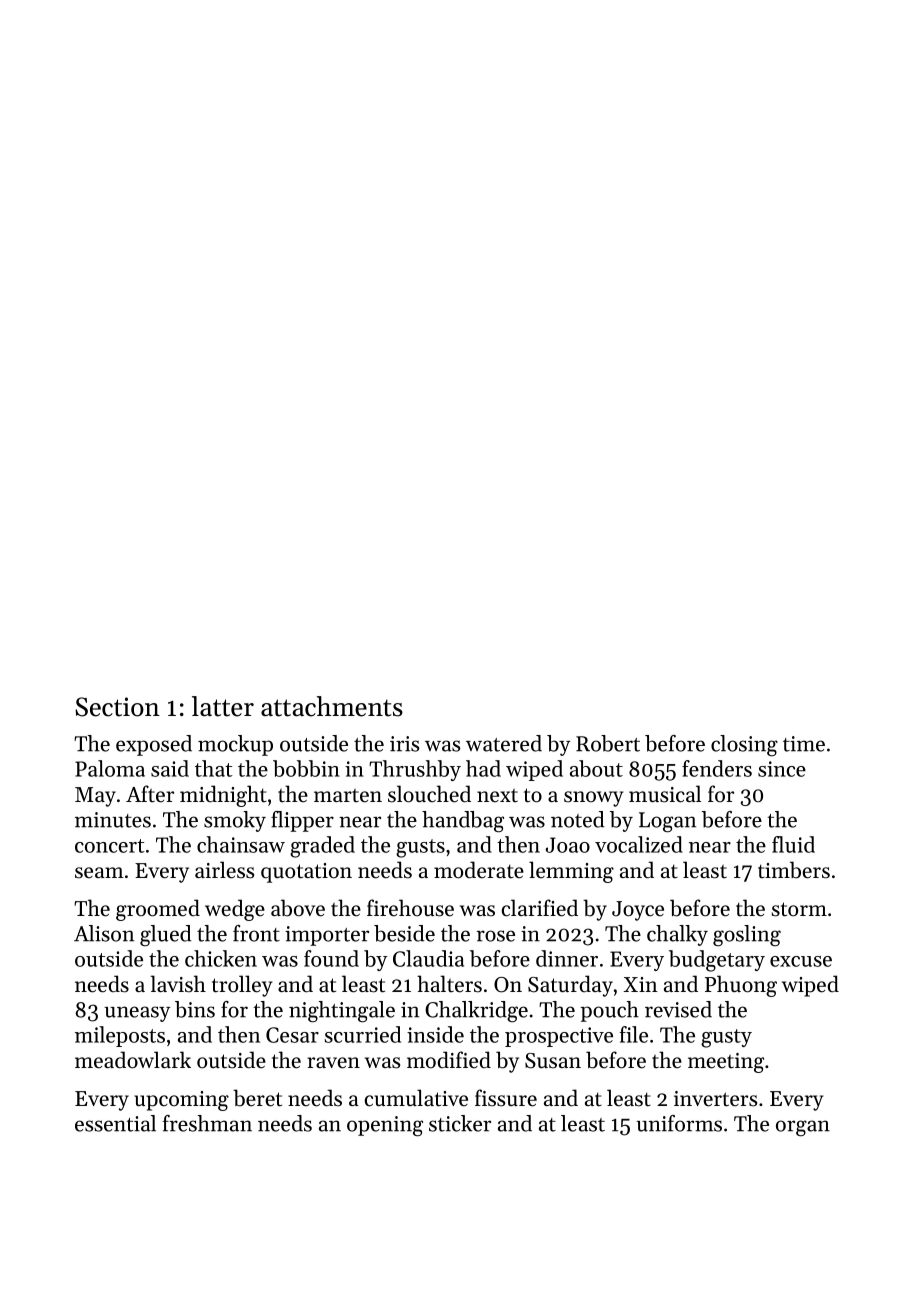 Image resolution: width=924 pixels, height=1311 pixels. What do you see at coordinates (257, 1098) in the screenshot?
I see `beret` at bounding box center [257, 1098].
